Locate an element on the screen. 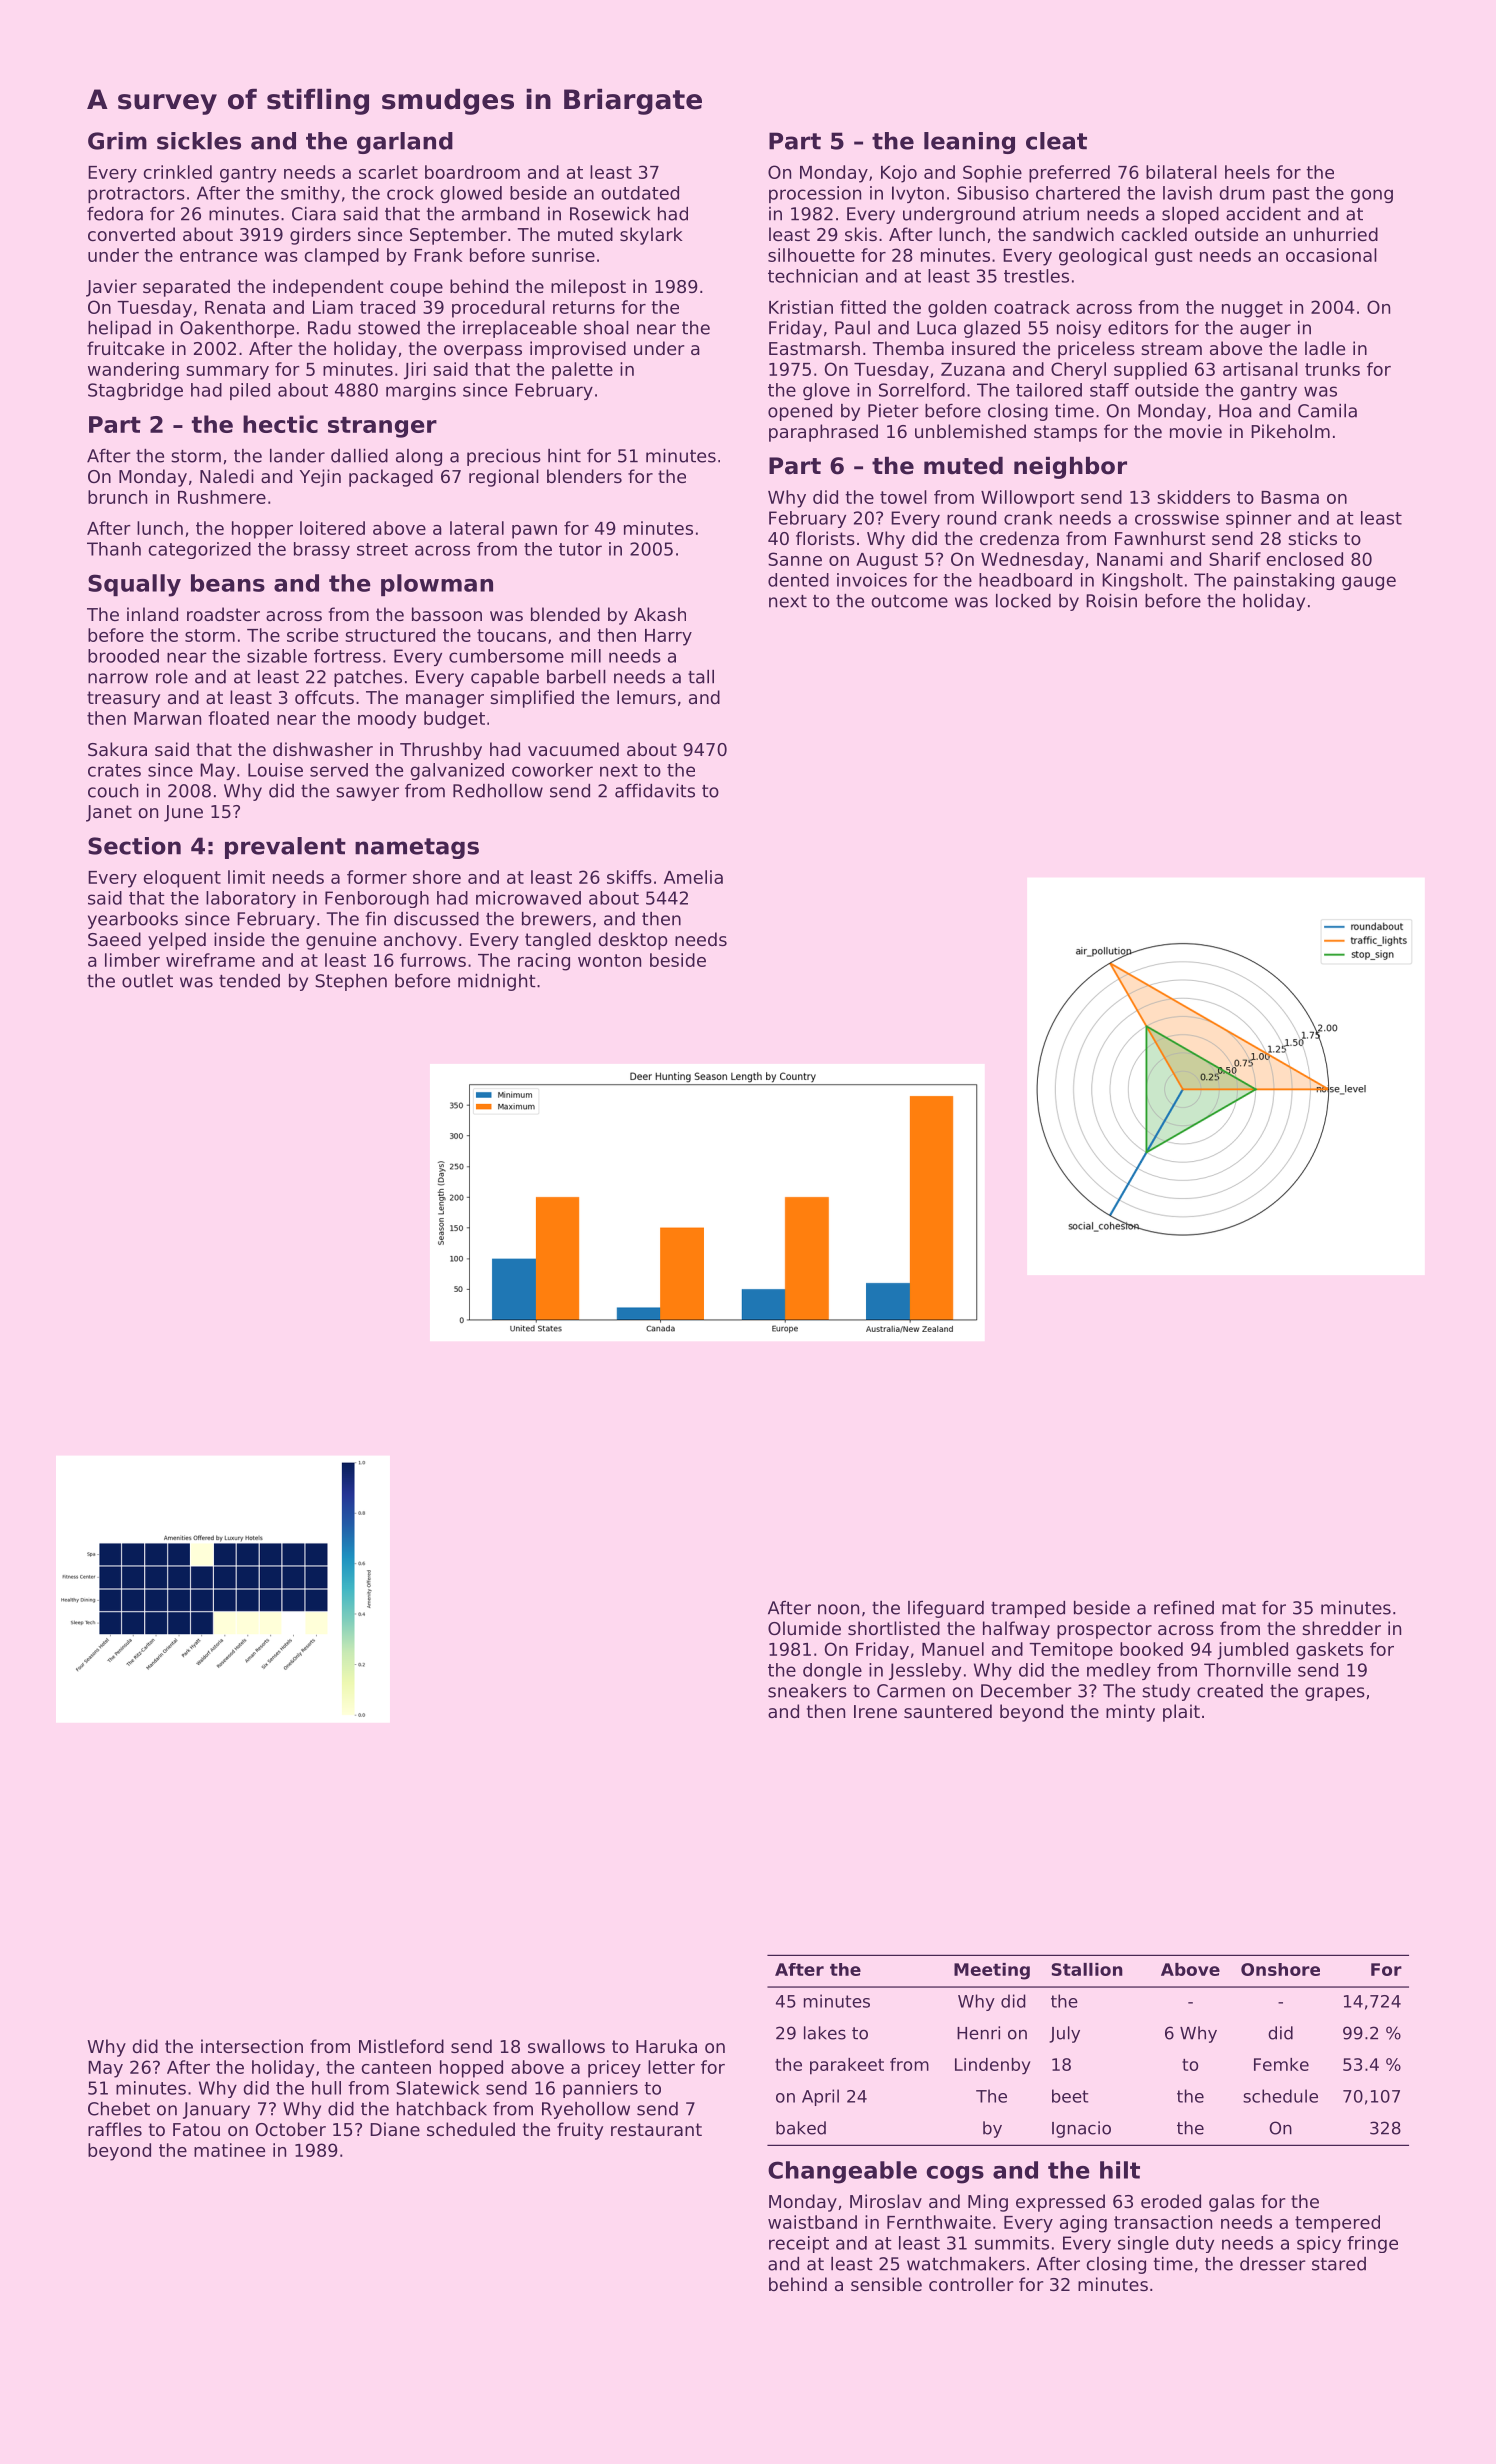 Image resolution: width=1496 pixels, height=2464 pixels. outlet is located at coordinates (147, 981).
